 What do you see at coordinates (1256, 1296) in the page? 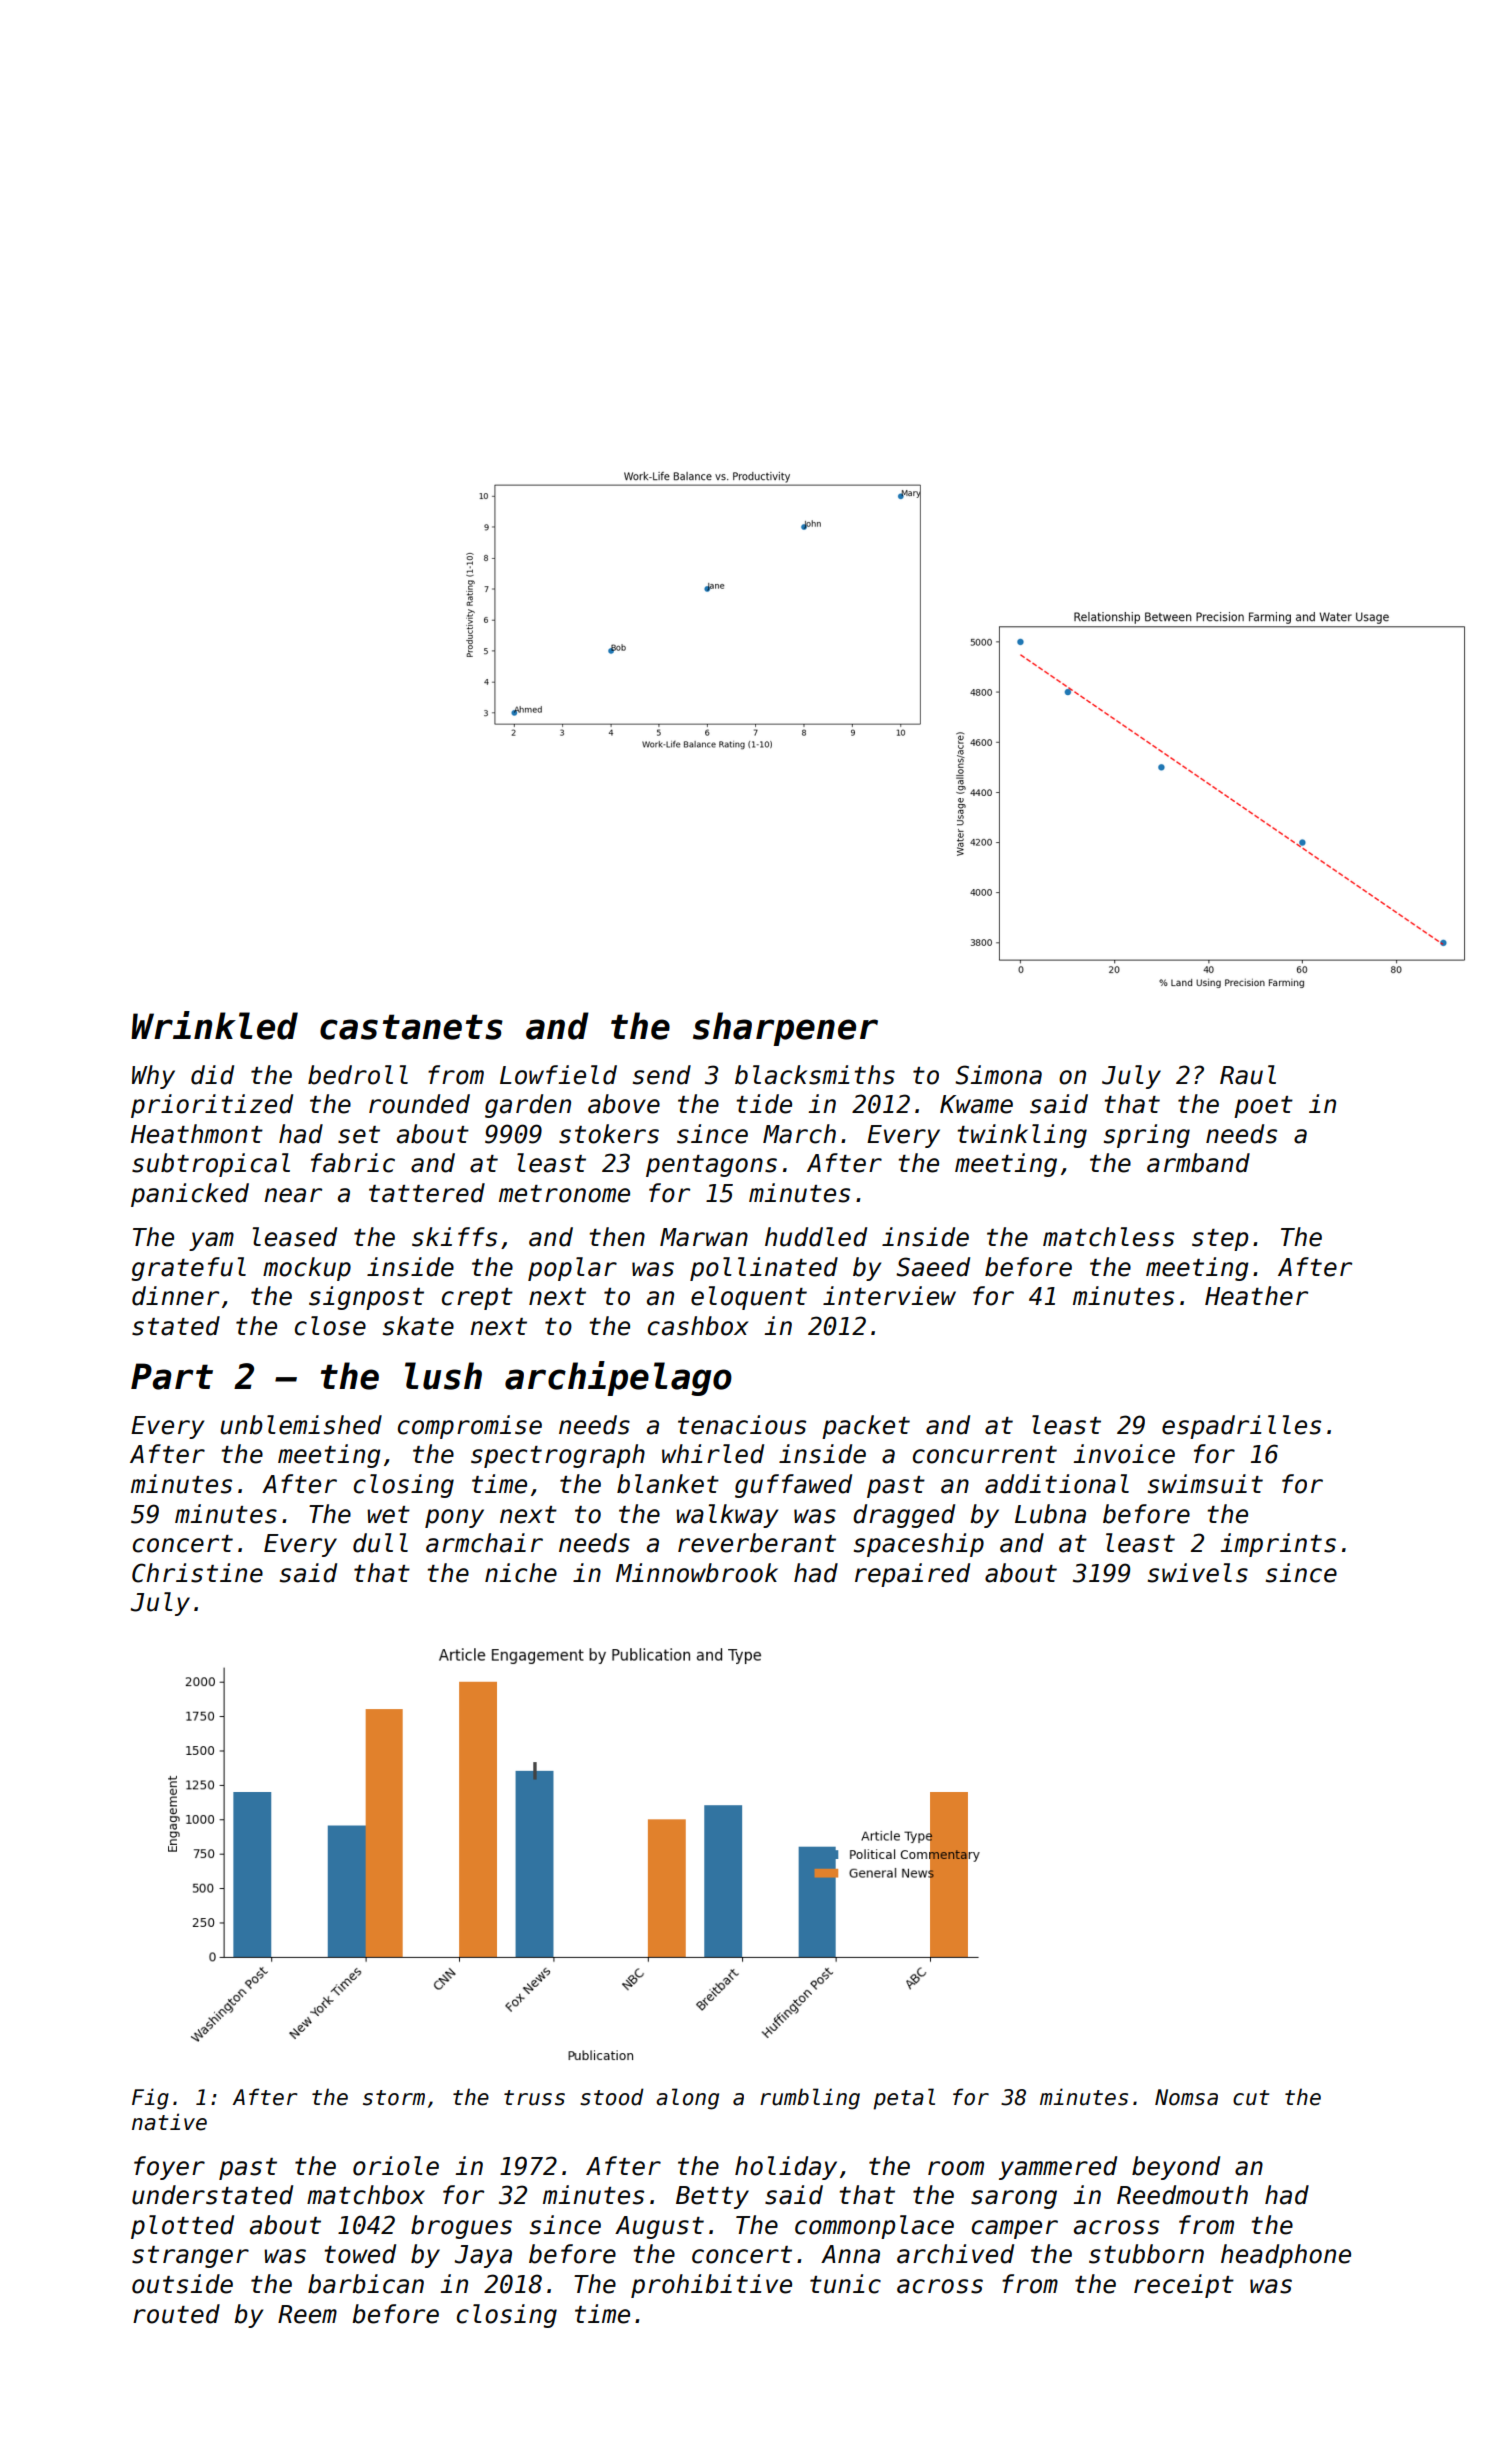
I see `Heather` at bounding box center [1256, 1296].
